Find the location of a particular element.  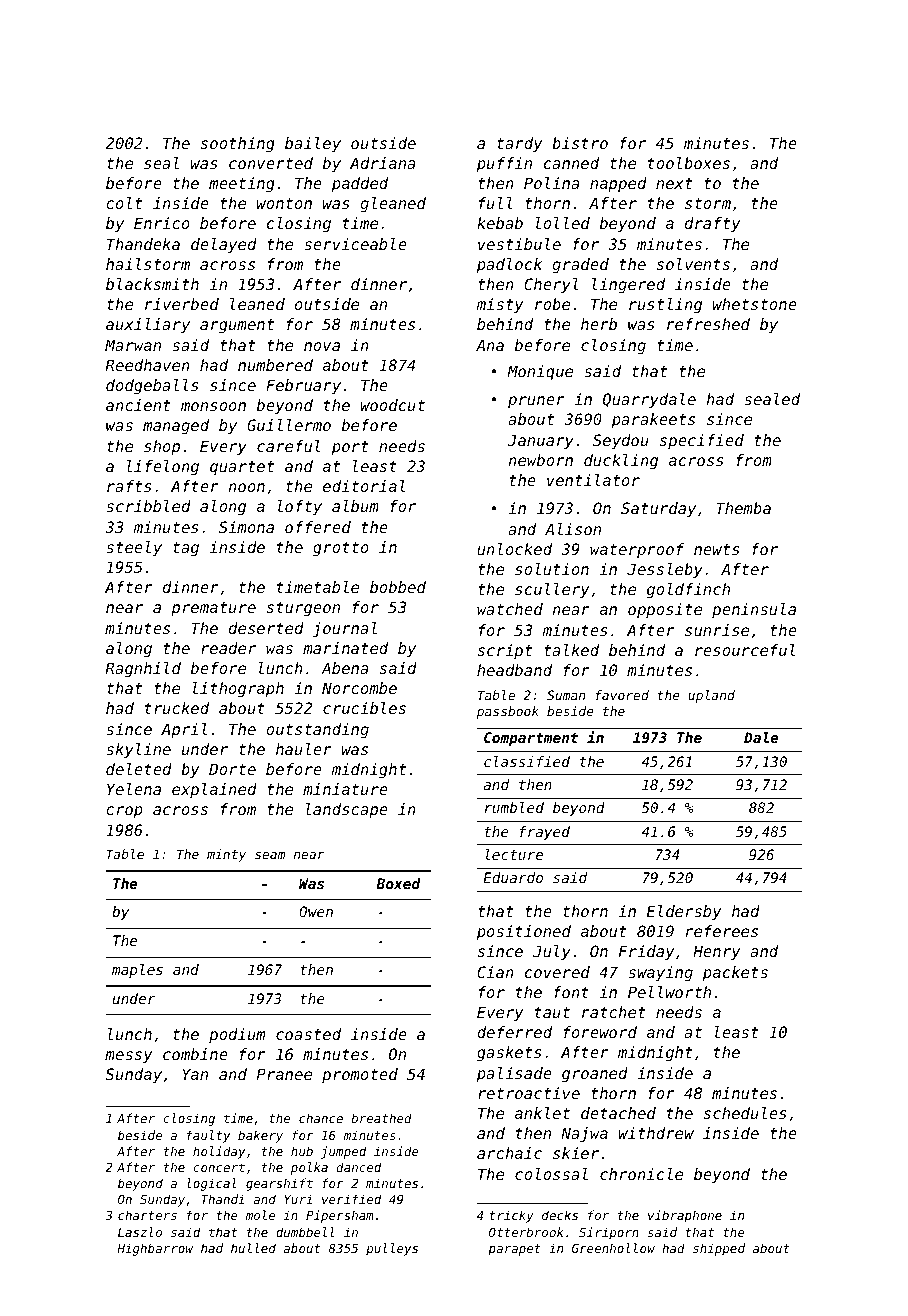

peninsula is located at coordinates (754, 610).
